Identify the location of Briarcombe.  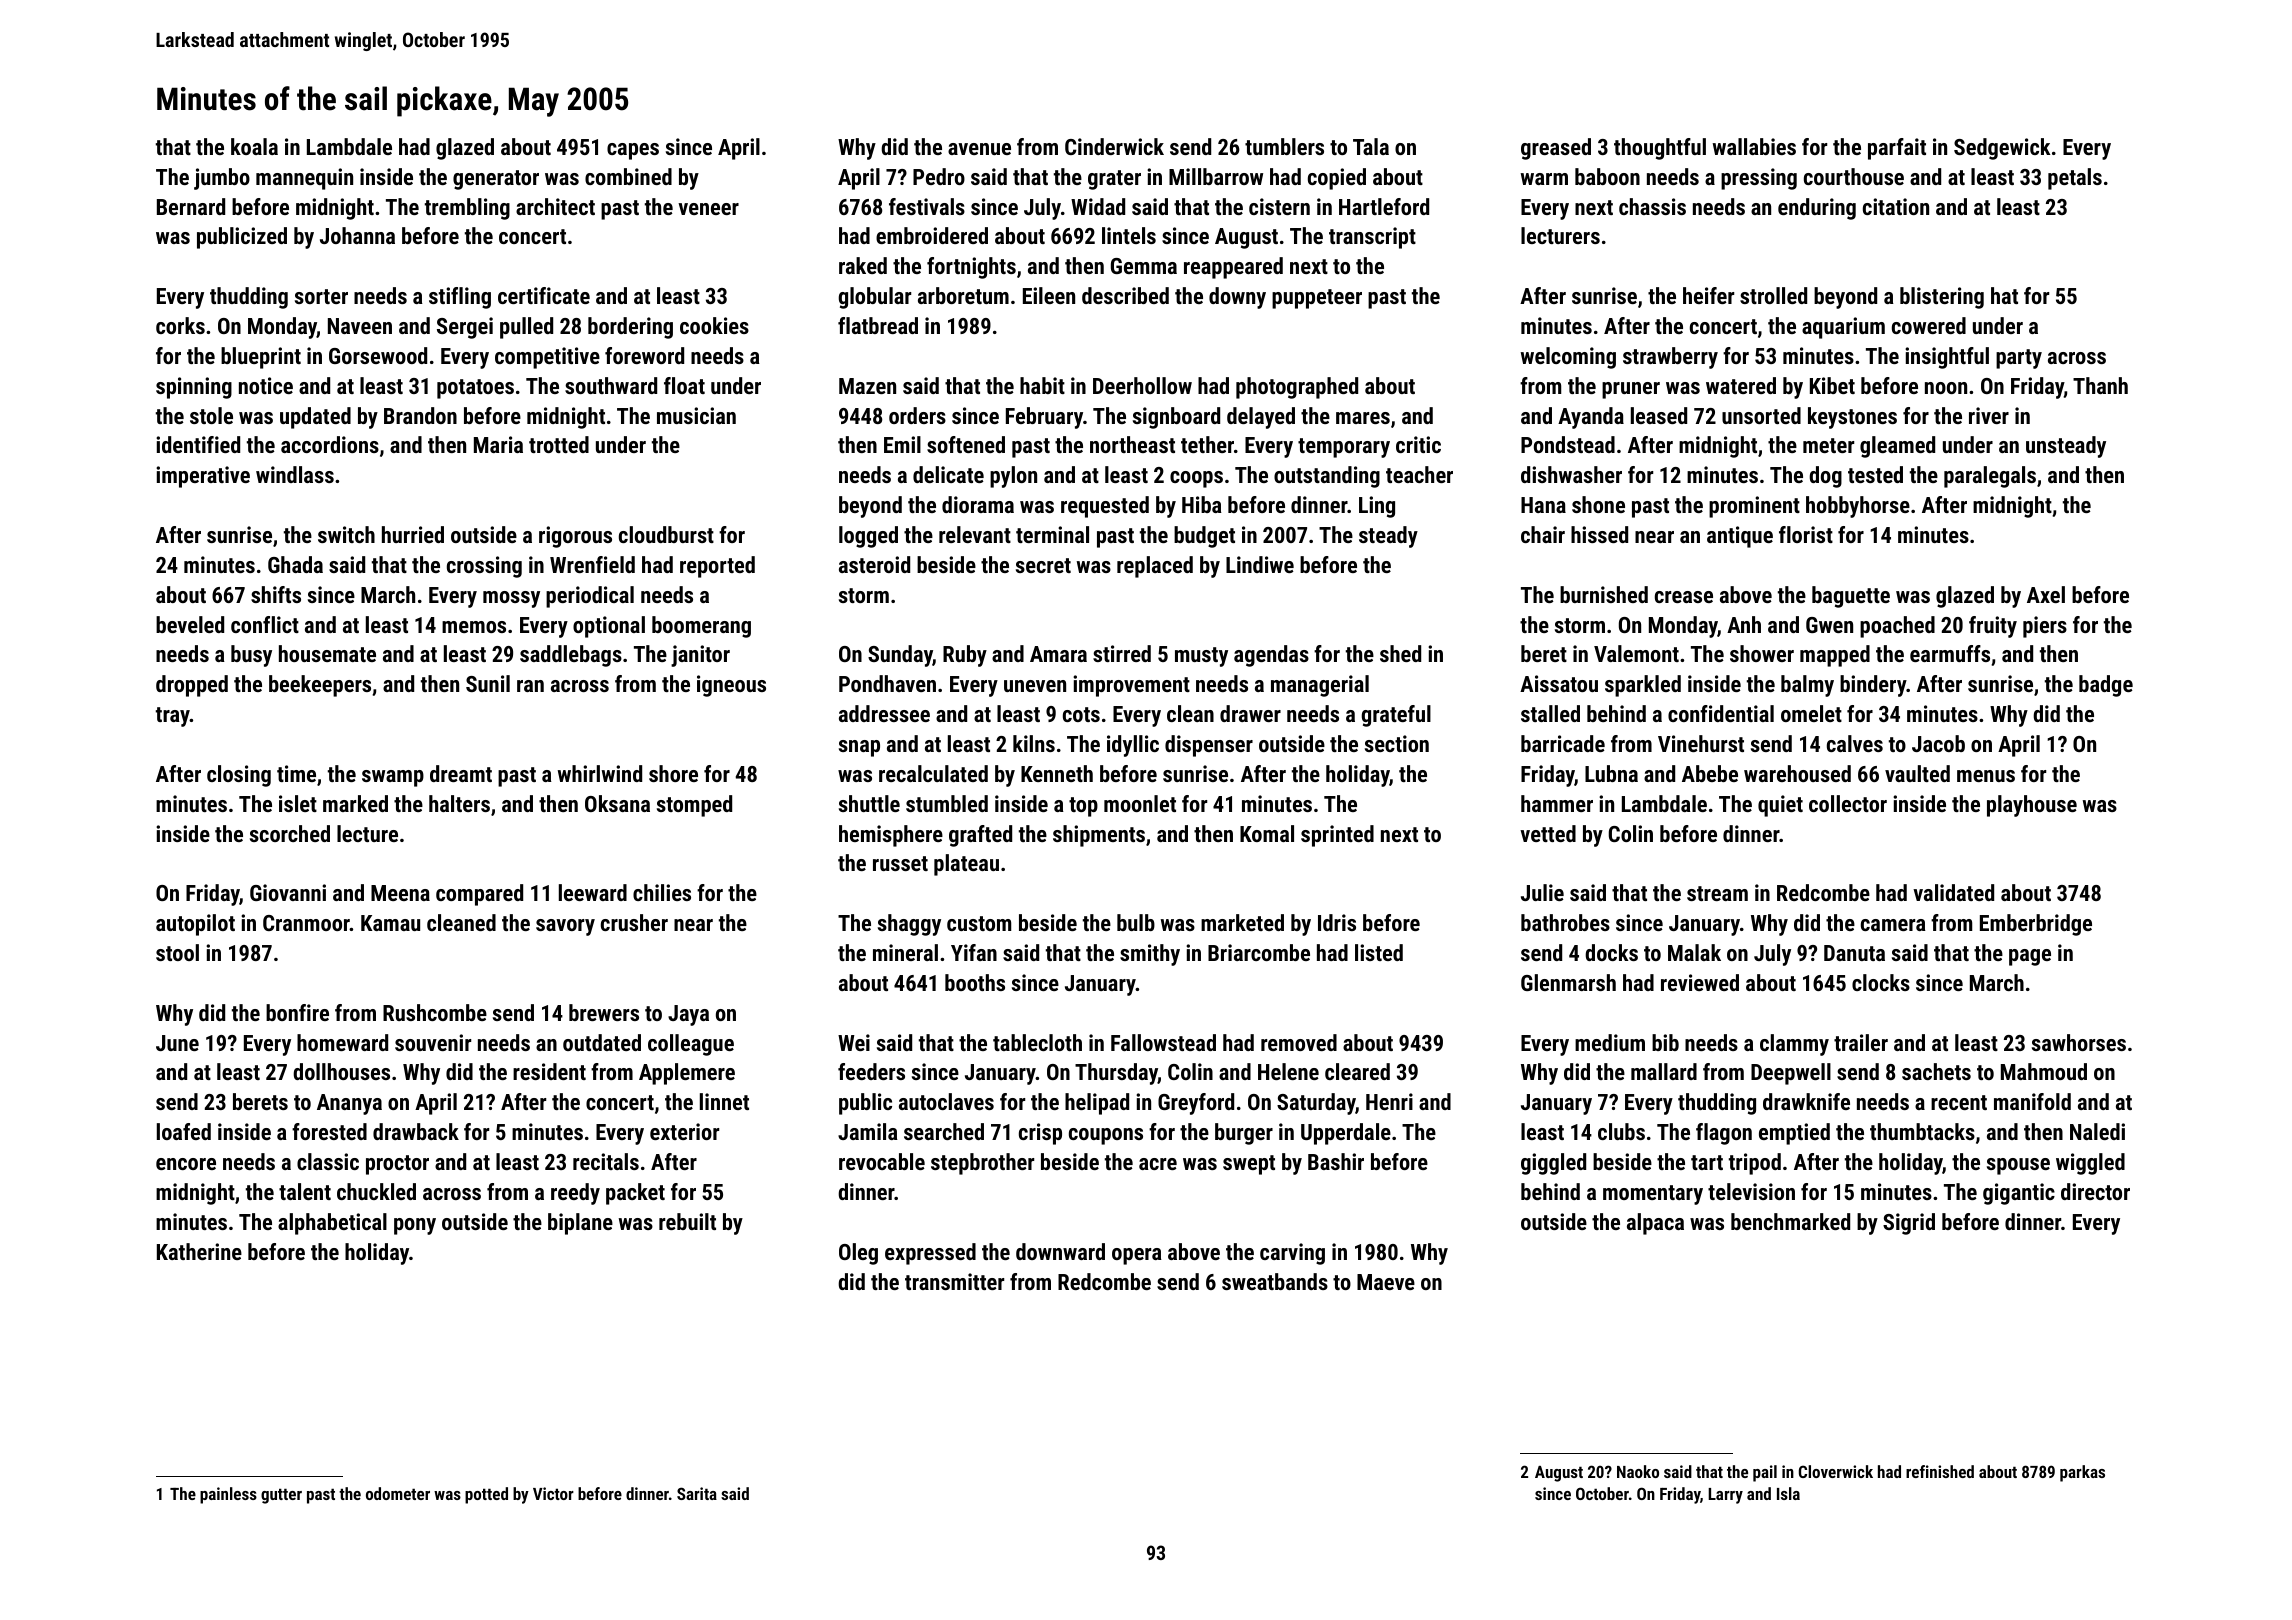
(1259, 952).
